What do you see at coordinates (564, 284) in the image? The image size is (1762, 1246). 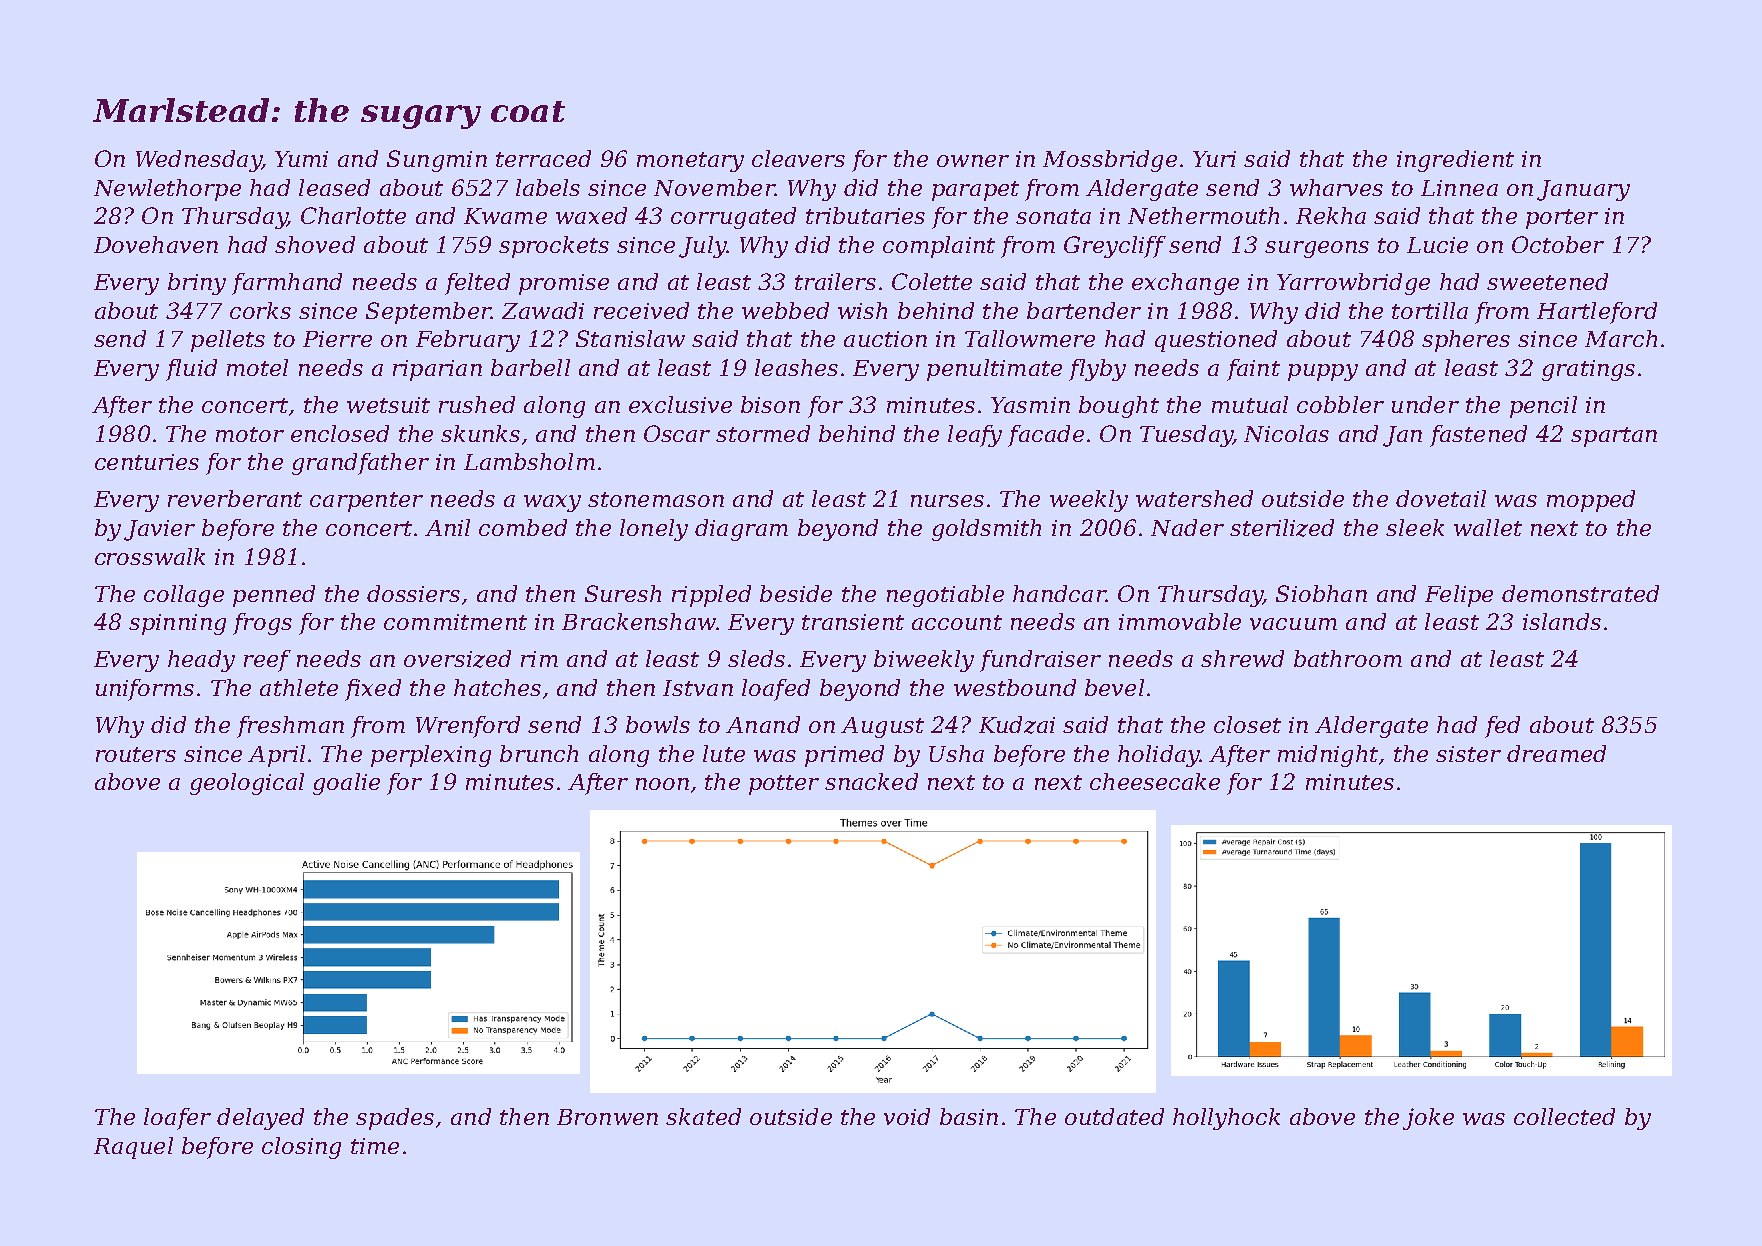 I see `promise` at bounding box center [564, 284].
